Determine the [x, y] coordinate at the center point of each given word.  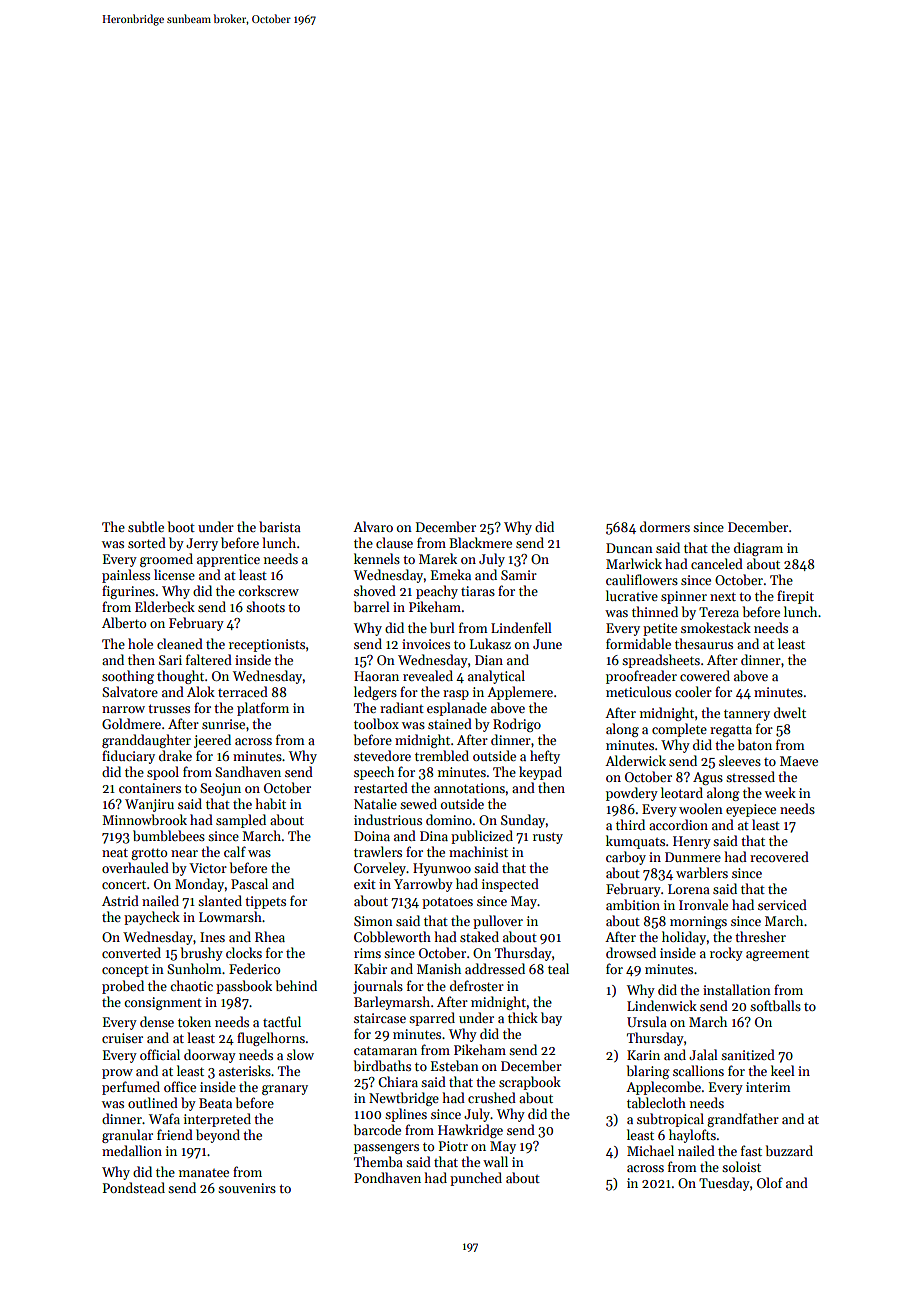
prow [117, 1074]
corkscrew [268, 590]
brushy [202, 954]
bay [551, 1019]
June [547, 644]
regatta [731, 731]
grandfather [743, 1120]
